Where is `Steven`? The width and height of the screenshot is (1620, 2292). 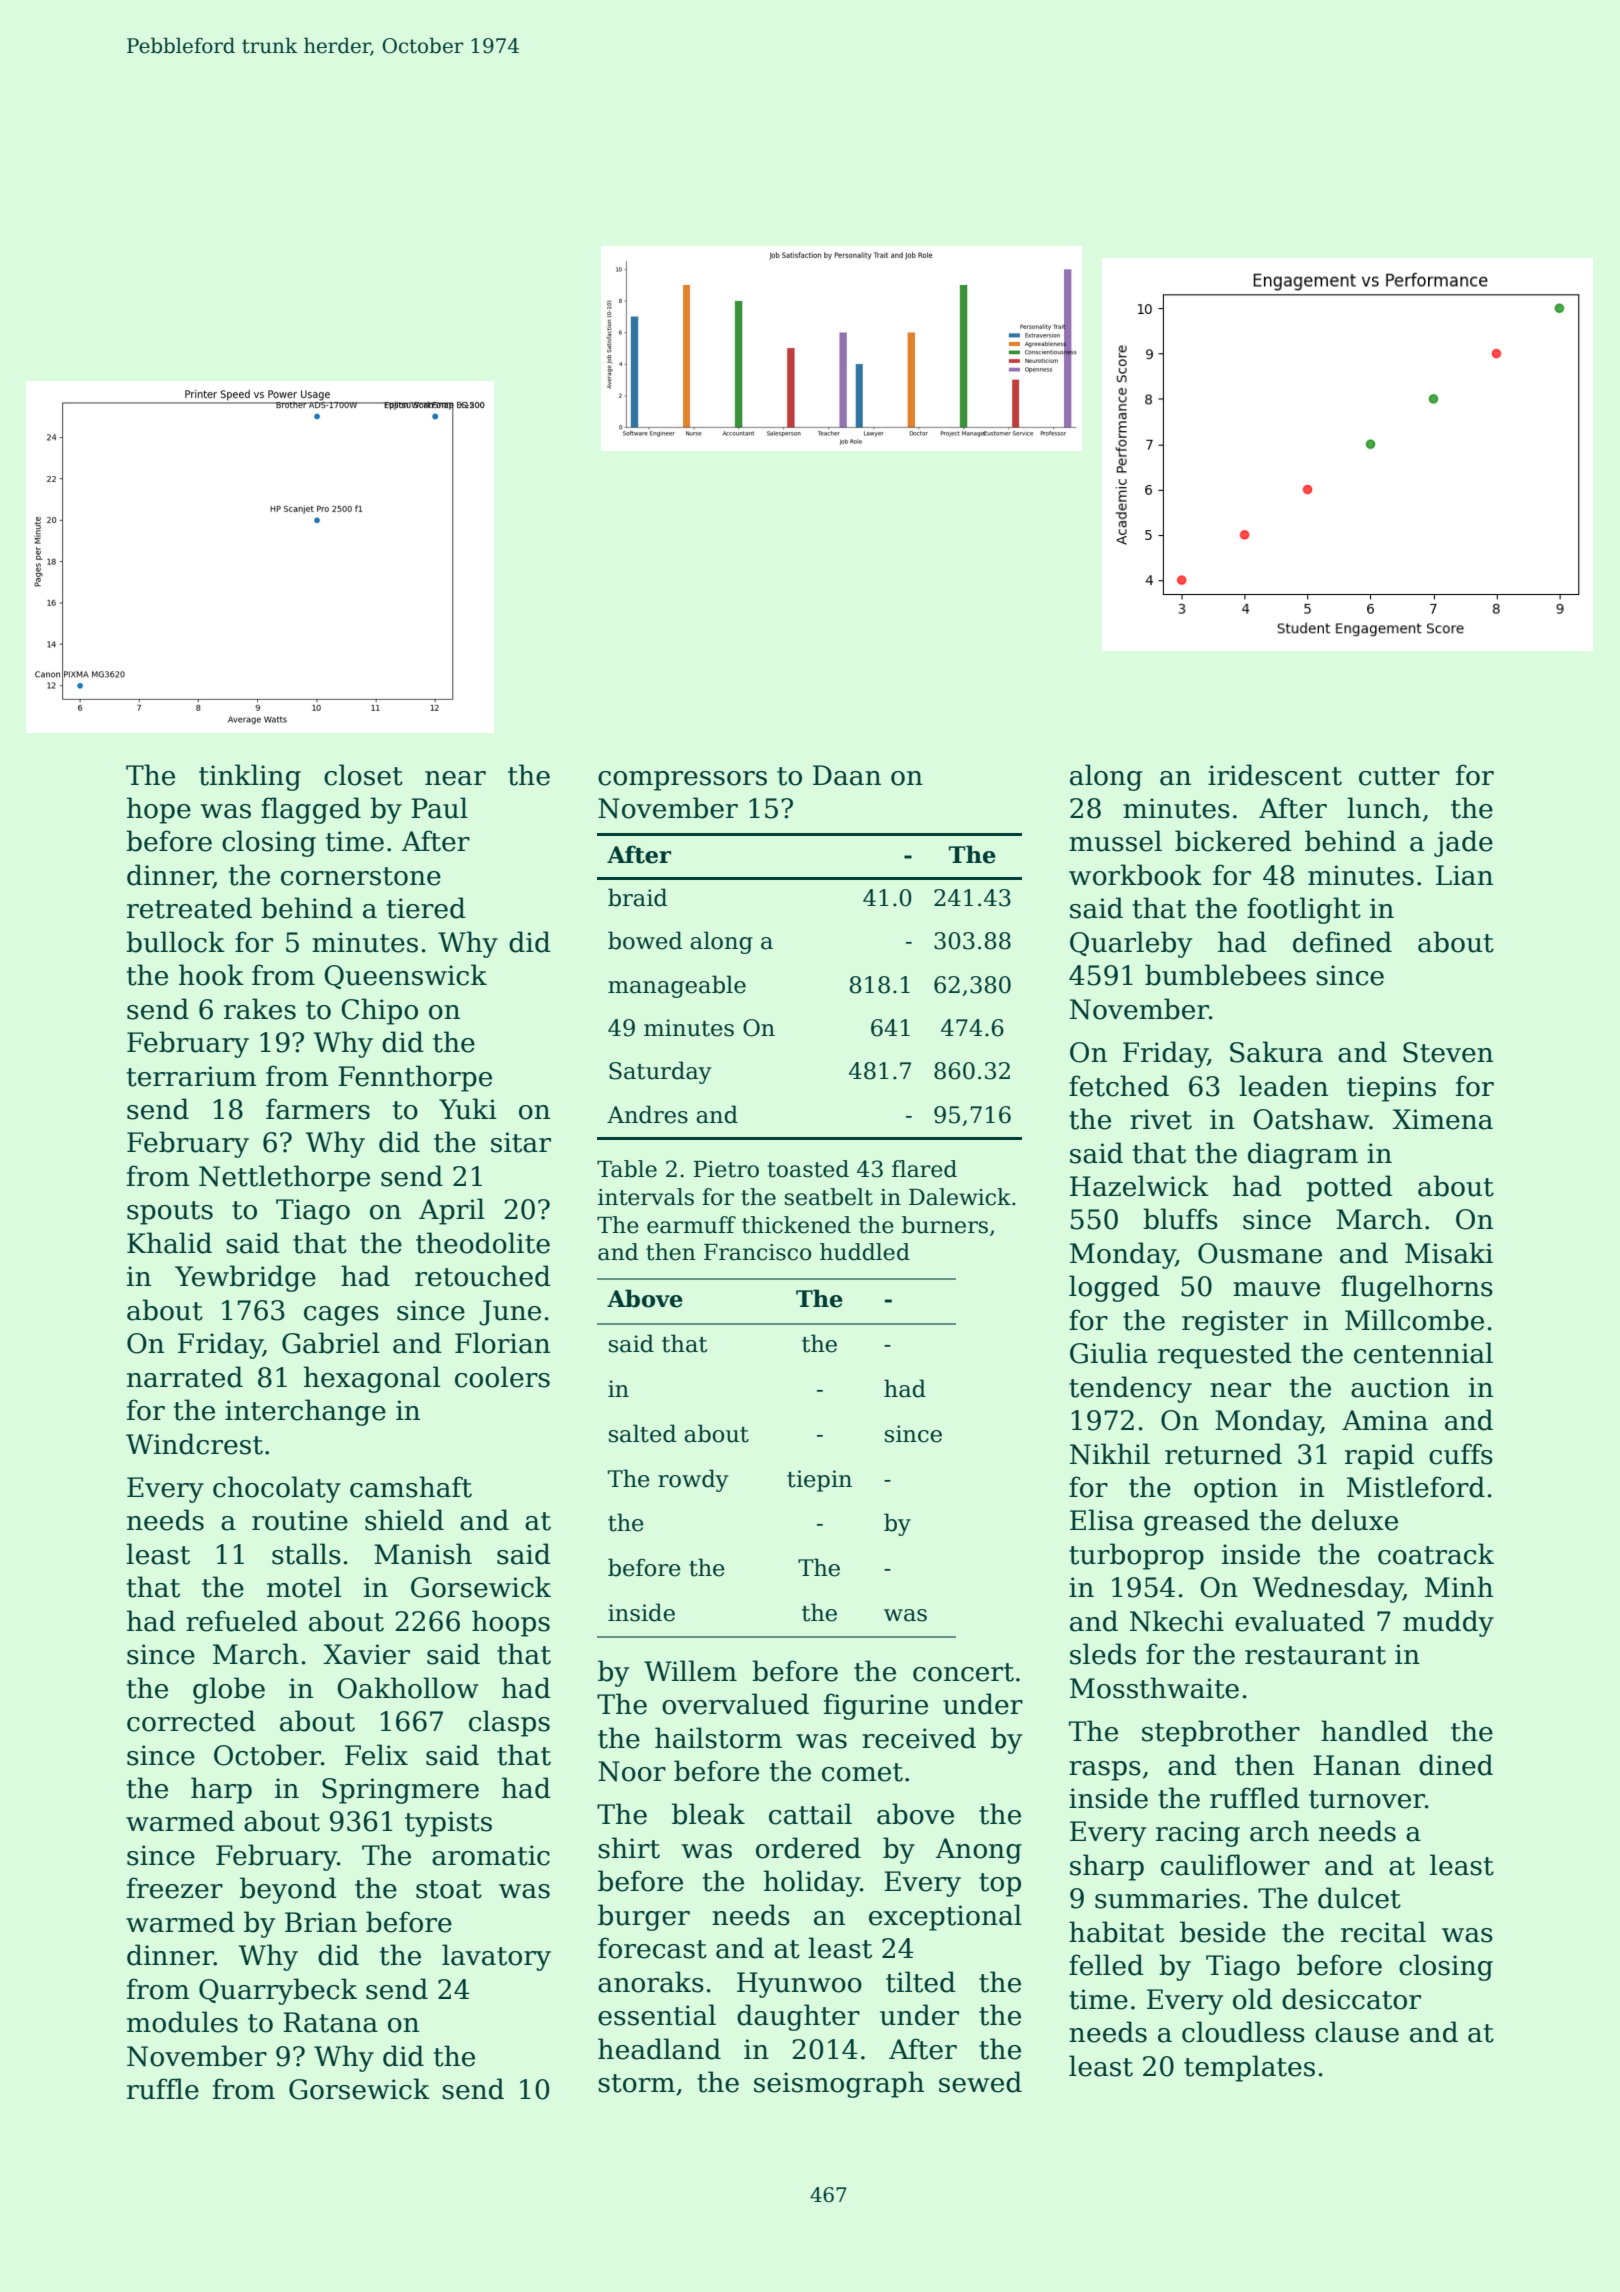 Steven is located at coordinates (1448, 1052).
